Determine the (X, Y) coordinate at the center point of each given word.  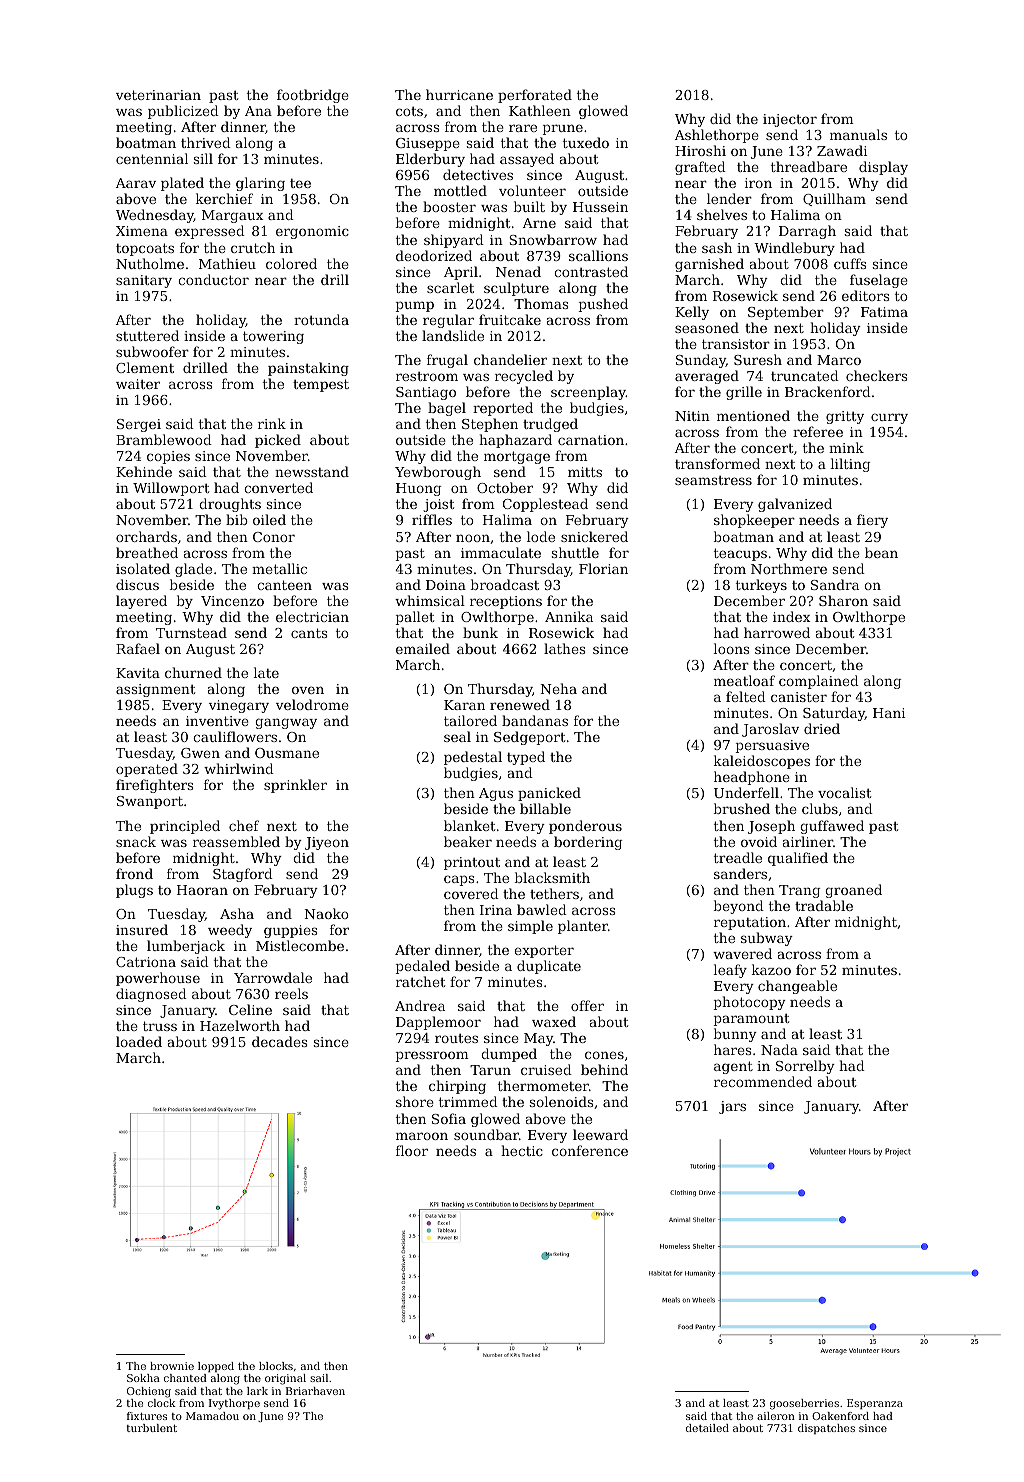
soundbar (486, 1134)
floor (412, 1150)
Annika (569, 616)
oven (308, 690)
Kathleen (540, 110)
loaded (139, 1041)
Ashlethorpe (717, 136)
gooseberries (804, 1404)
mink (846, 447)
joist (438, 505)
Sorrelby (805, 1067)
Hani (889, 713)
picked (278, 441)
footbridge (313, 96)
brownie (172, 1366)
